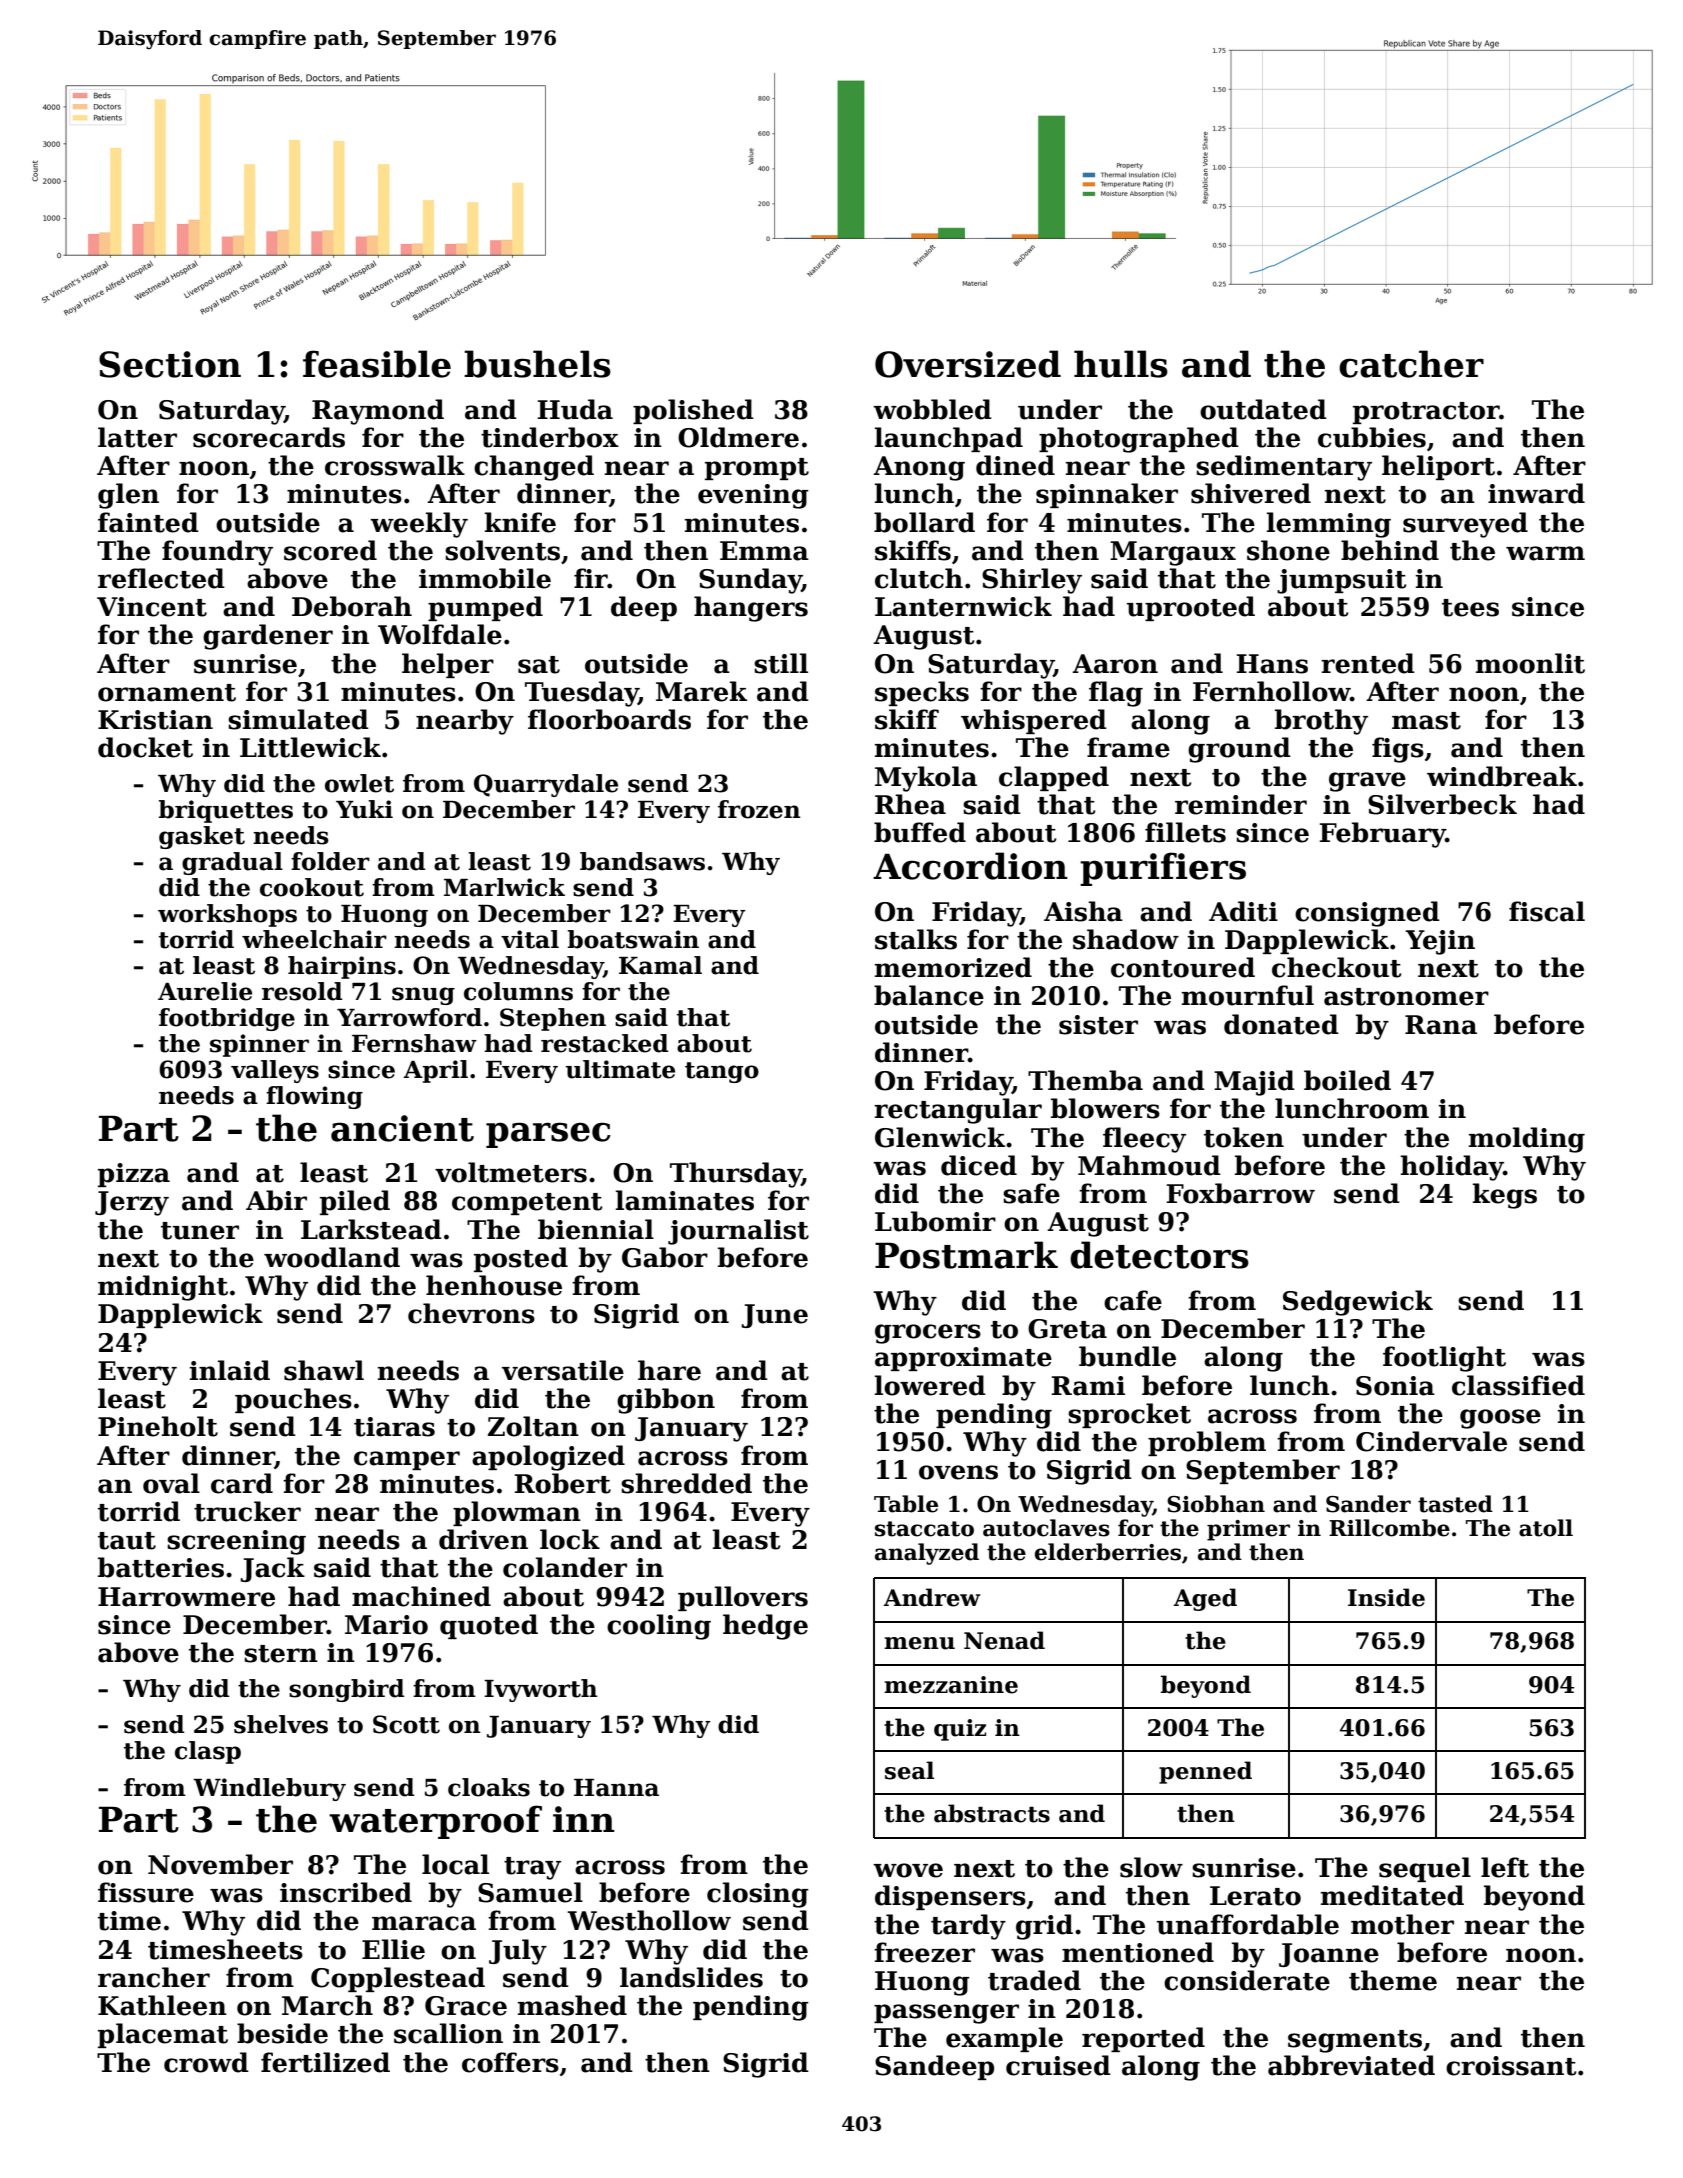 This document has width=1683, height=2178. I want to click on bushels, so click(537, 364).
